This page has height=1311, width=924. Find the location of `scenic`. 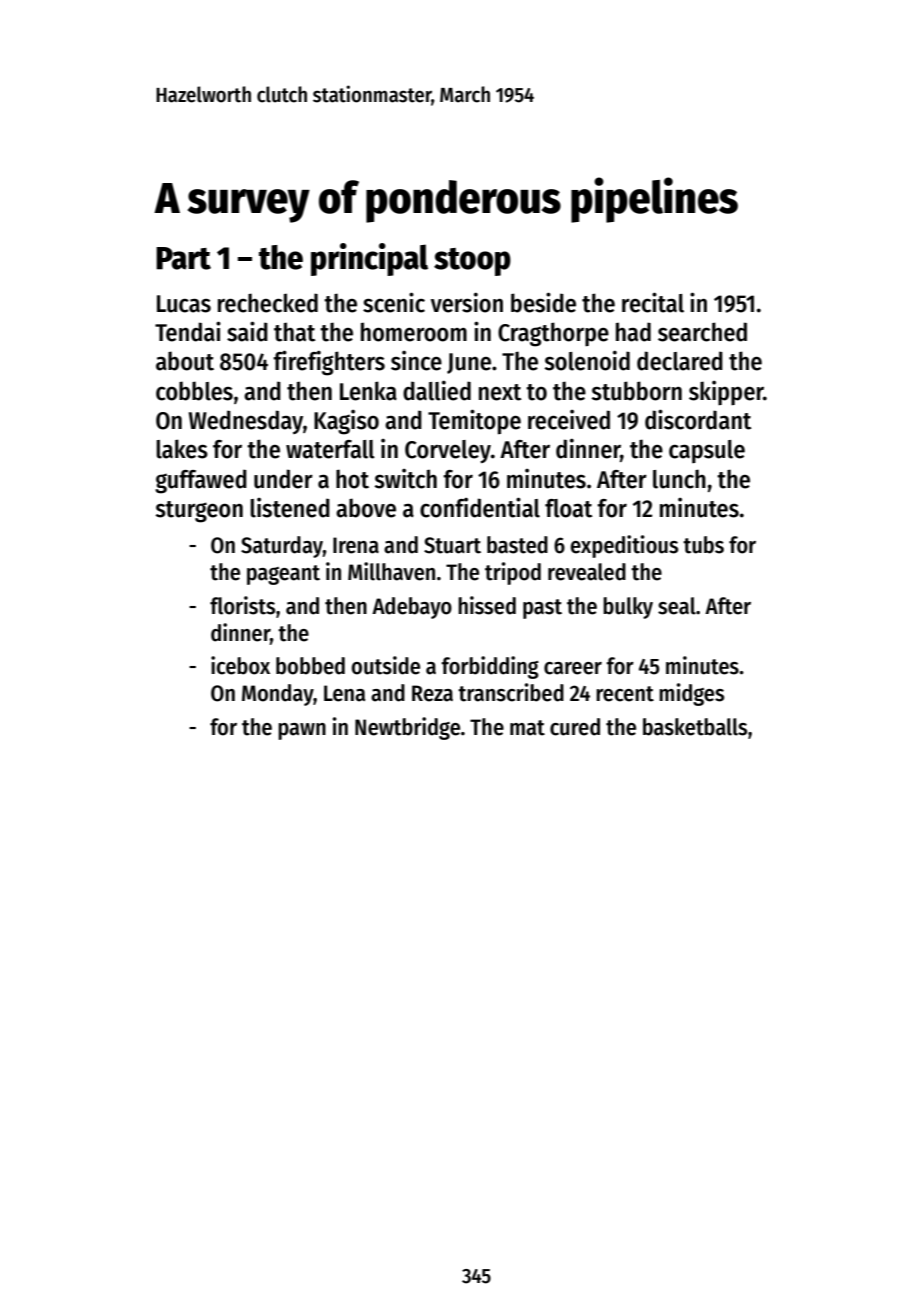

scenic is located at coordinates (394, 302).
